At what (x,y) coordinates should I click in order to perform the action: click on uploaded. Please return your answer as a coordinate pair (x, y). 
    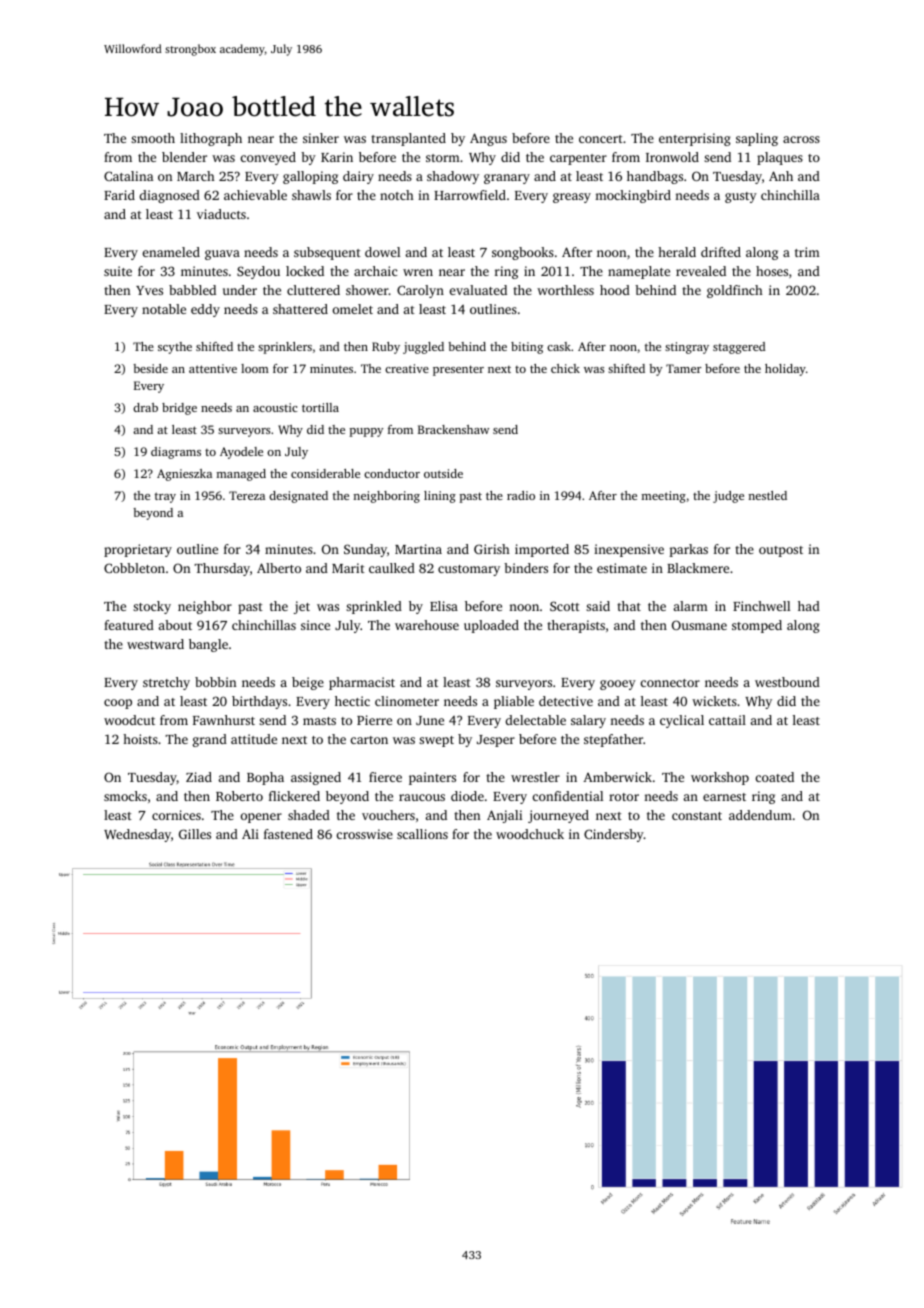
    Looking at the image, I should click on (491, 626).
